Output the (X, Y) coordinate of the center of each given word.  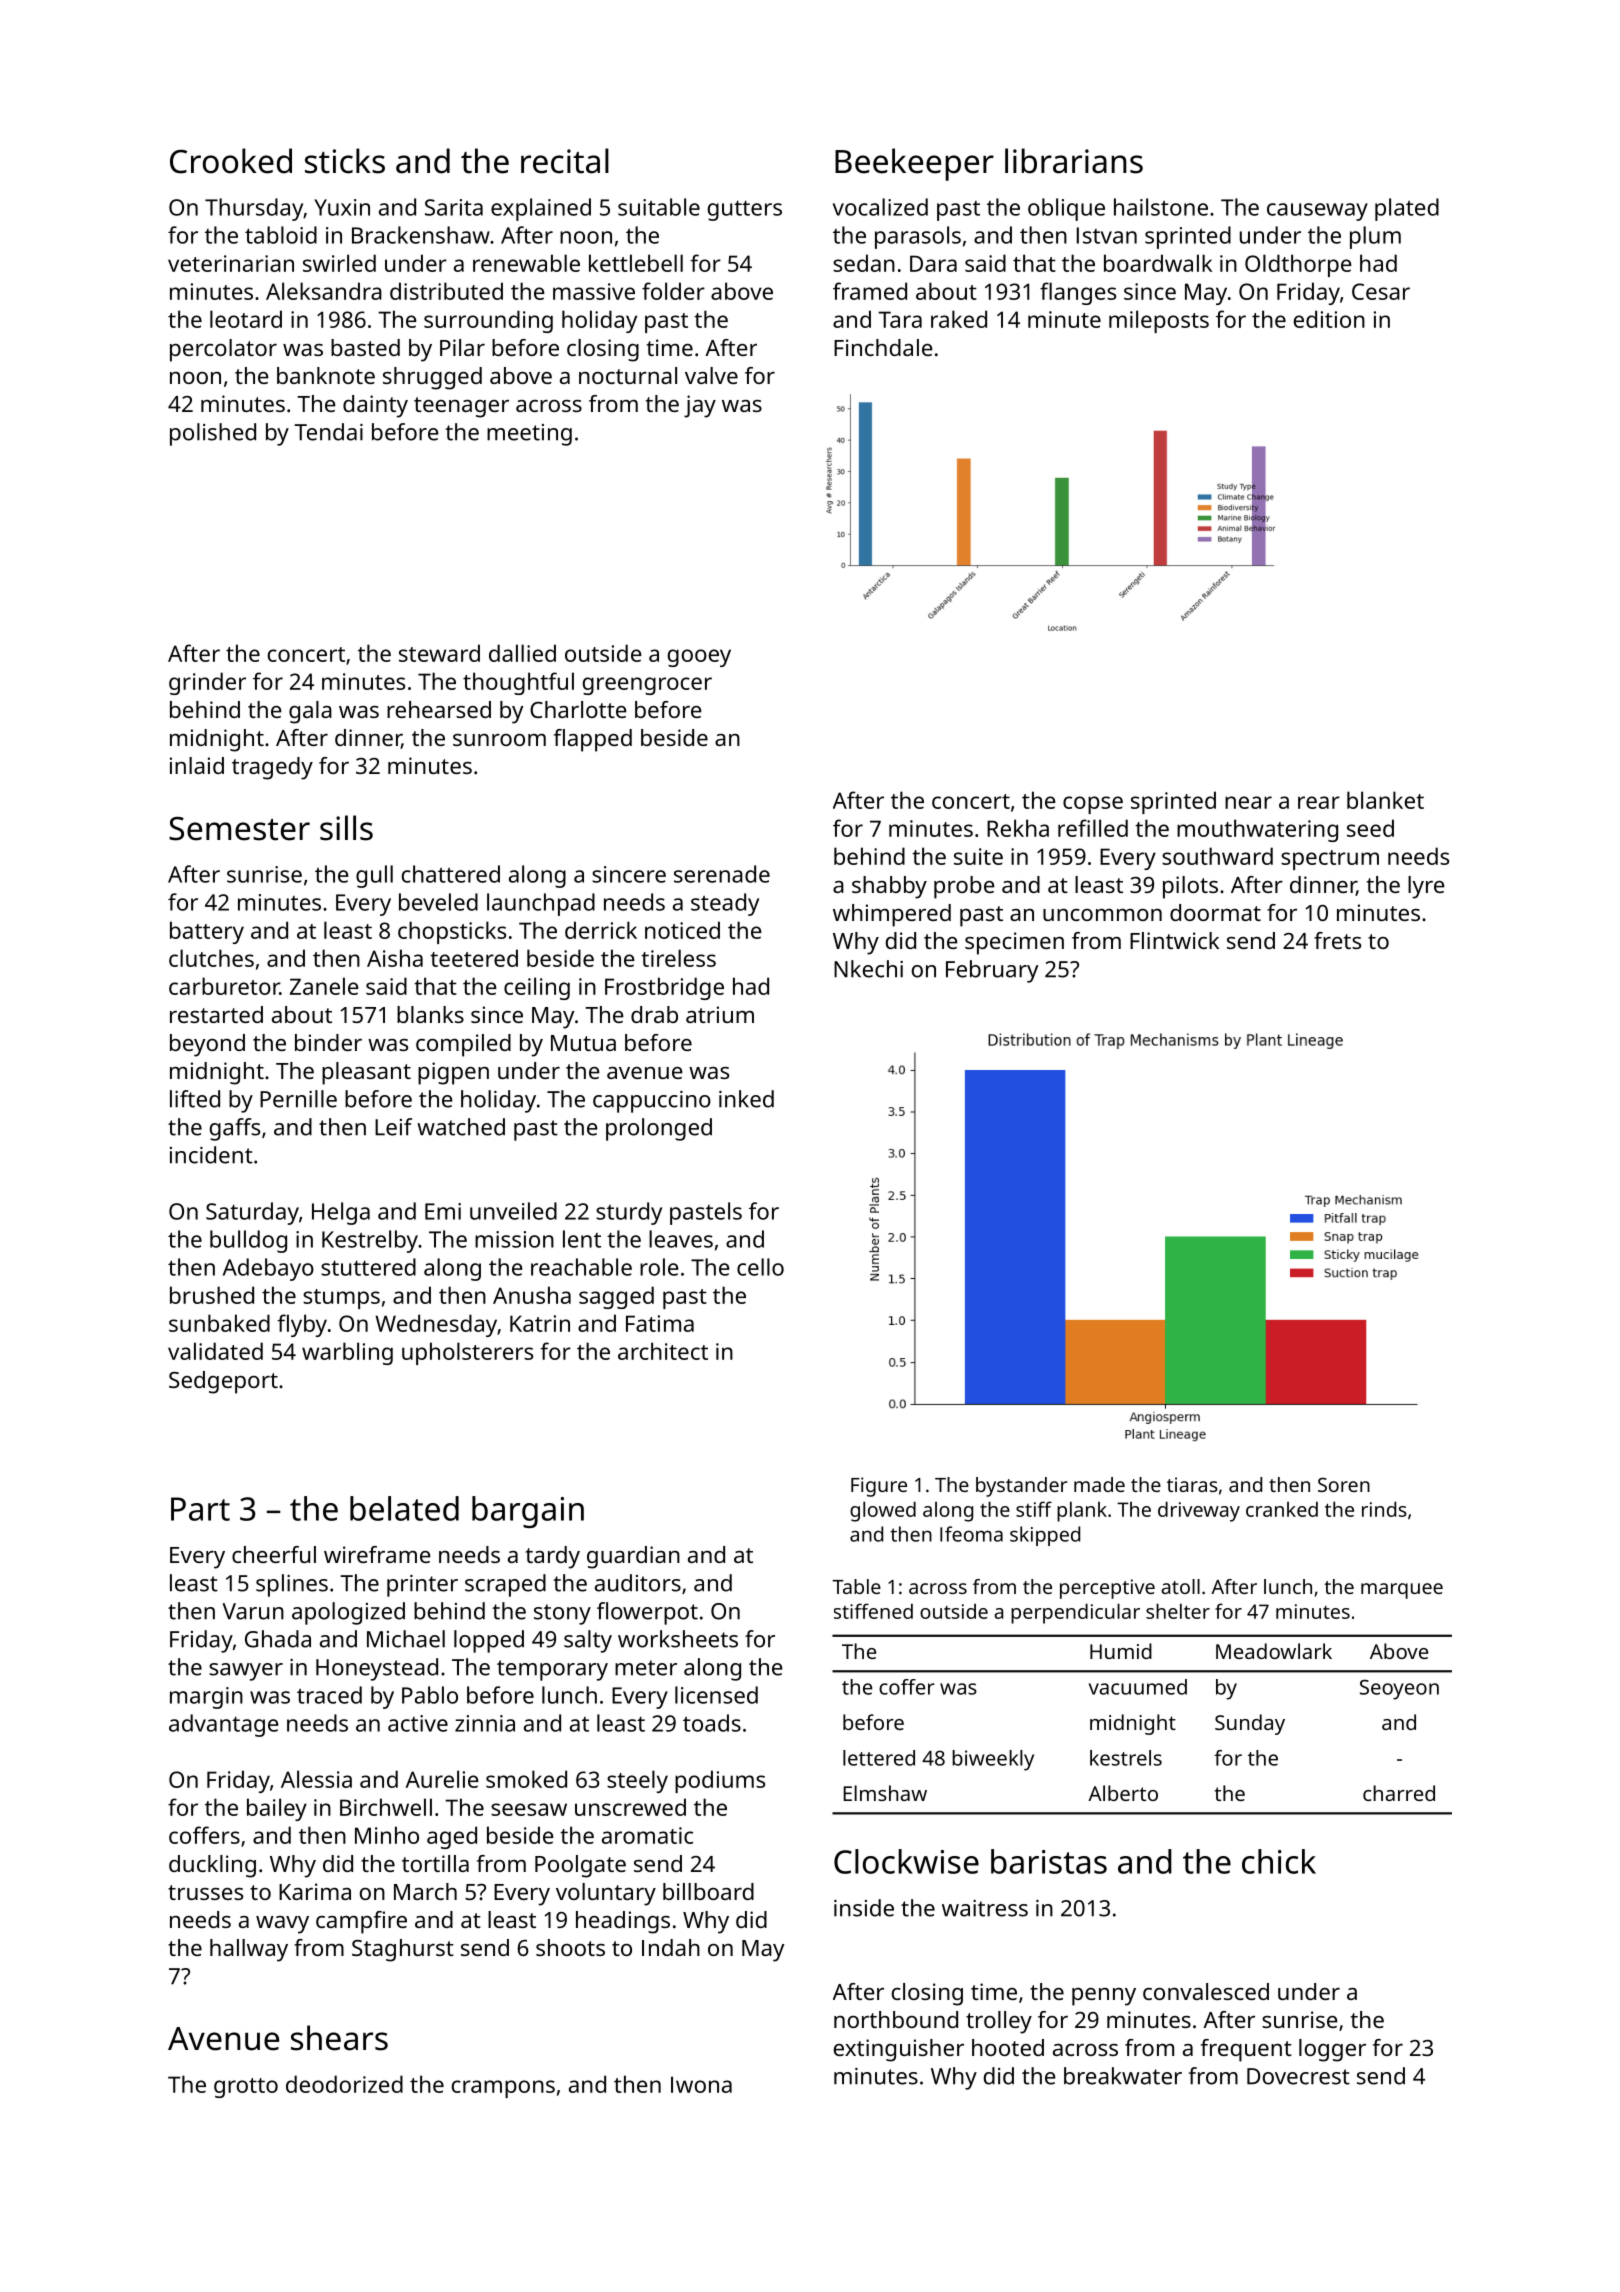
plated (1407, 209)
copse (1093, 805)
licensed (716, 1695)
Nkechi (868, 969)
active (418, 1723)
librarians (1074, 161)
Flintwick (1174, 940)
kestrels (1126, 1758)
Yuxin (342, 207)
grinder (207, 683)
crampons (503, 2089)
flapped (593, 740)
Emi (443, 1211)
